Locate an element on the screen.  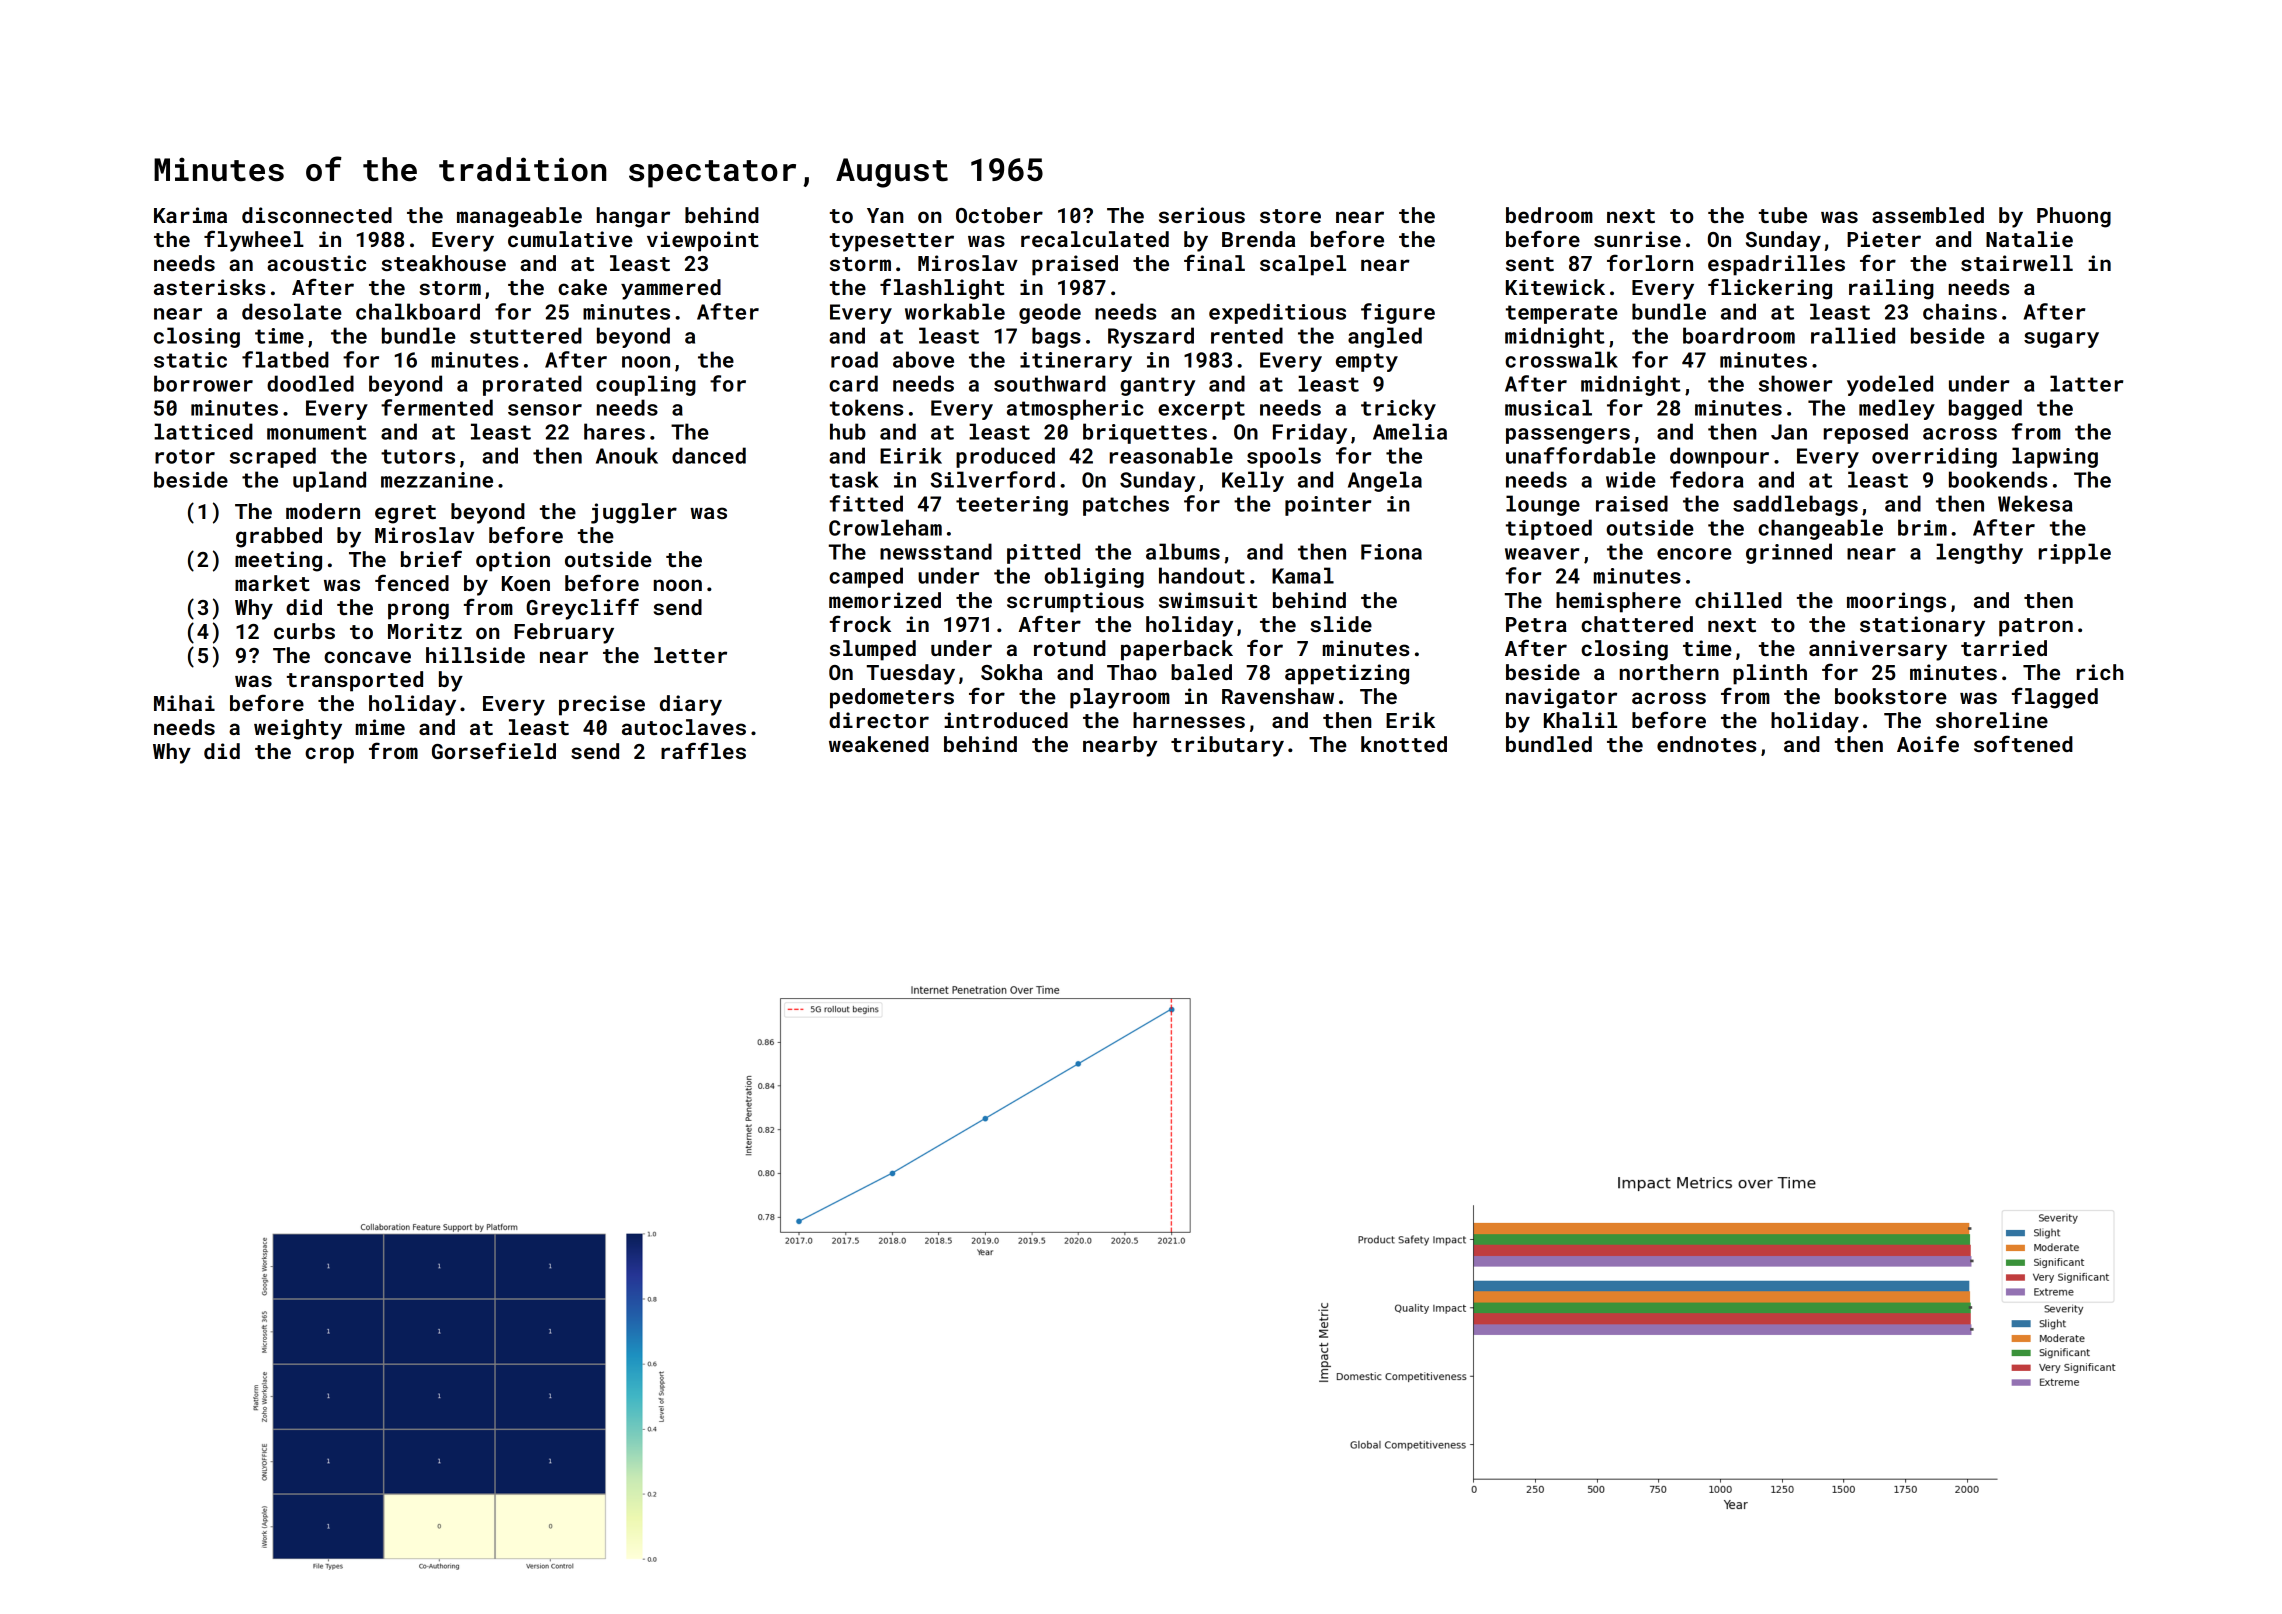
prong is located at coordinates (418, 611).
